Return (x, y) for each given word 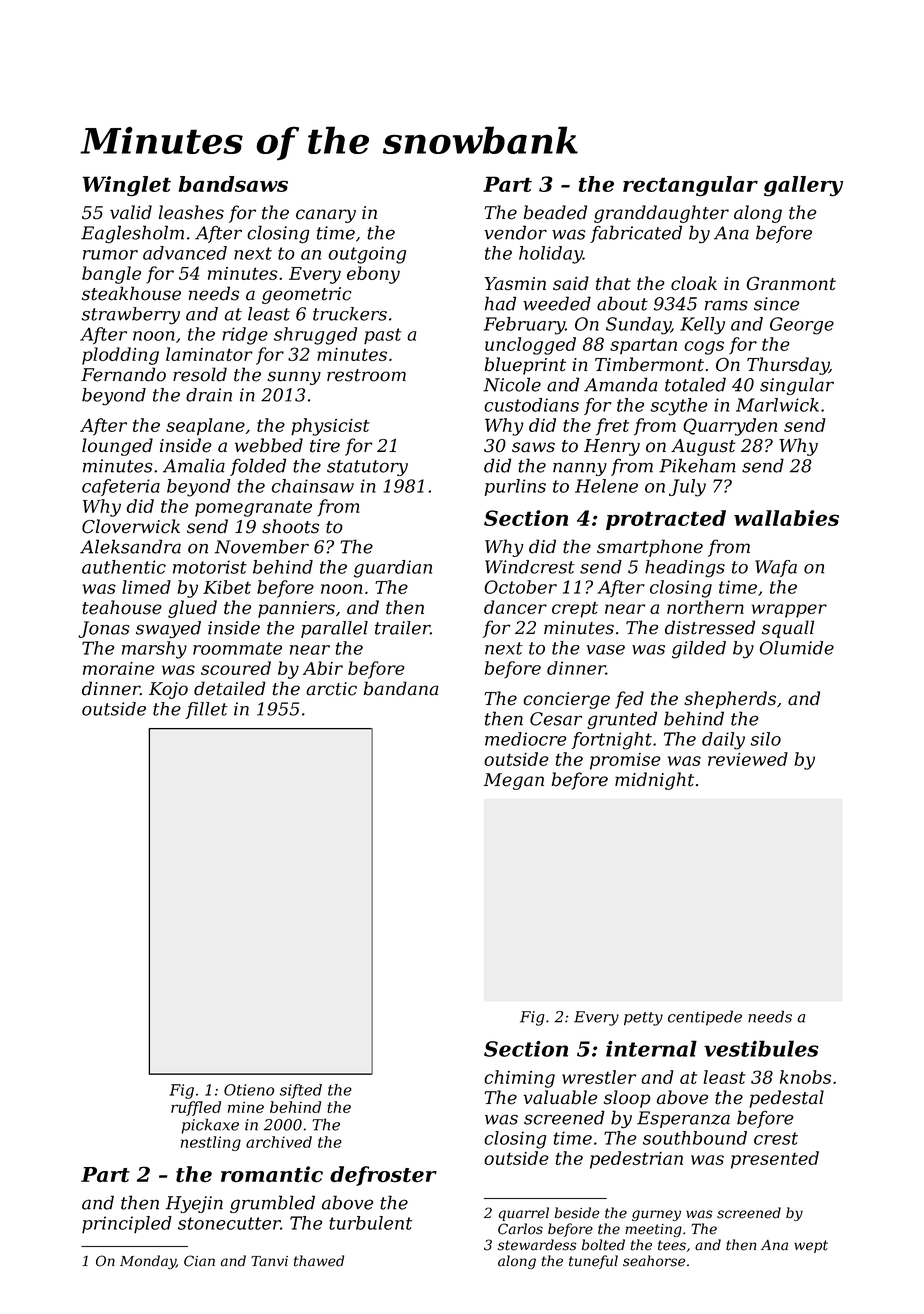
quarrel (524, 1214)
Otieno (249, 1090)
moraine (119, 668)
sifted (301, 1091)
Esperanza (683, 1119)
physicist (330, 427)
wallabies (786, 518)
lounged (117, 447)
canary (326, 216)
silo (766, 739)
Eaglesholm (132, 234)
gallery (803, 186)
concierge (567, 700)
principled (127, 1224)
